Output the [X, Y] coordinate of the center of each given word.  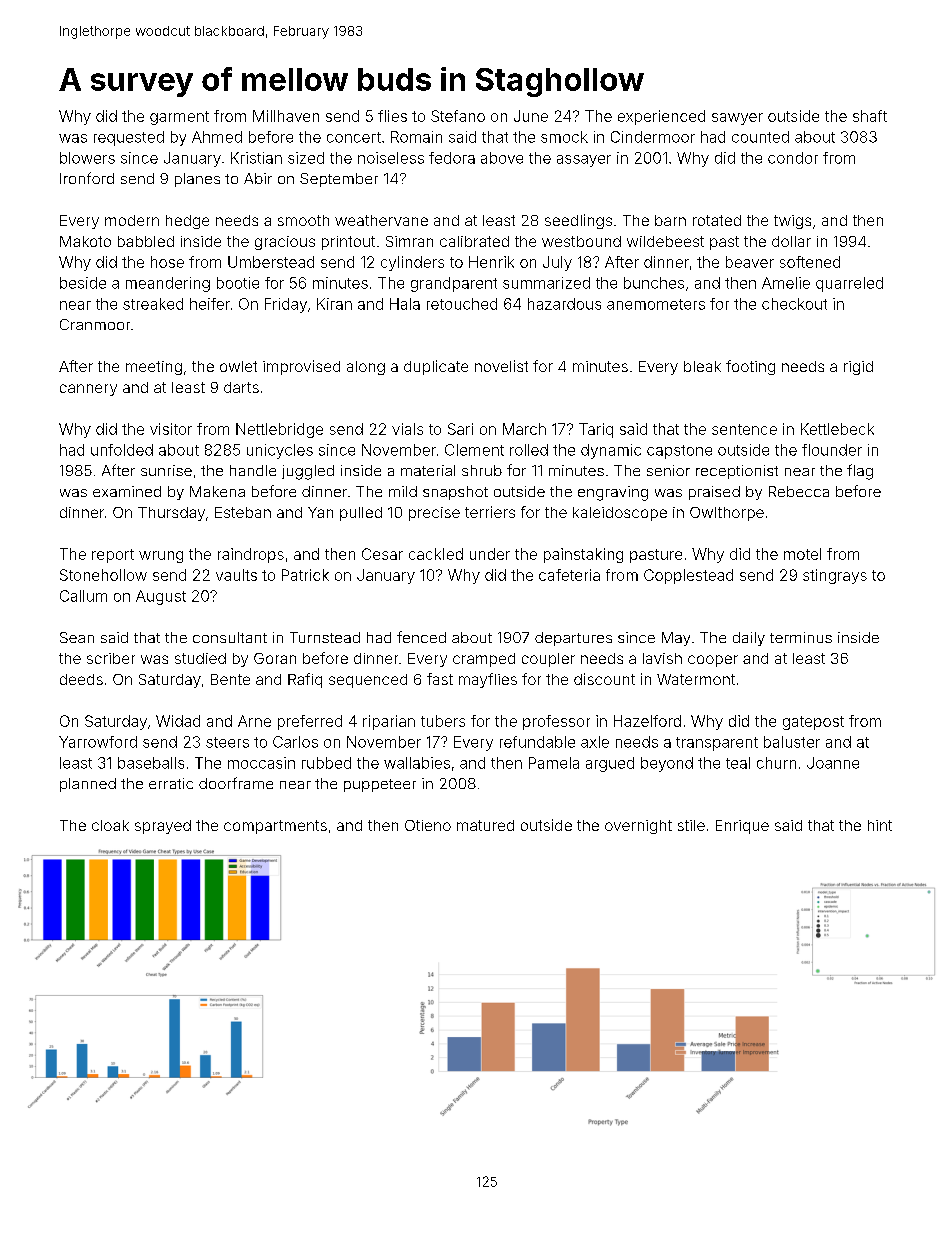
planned [88, 785]
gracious [285, 243]
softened [810, 262]
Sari [460, 429]
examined [127, 491]
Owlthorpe [727, 514]
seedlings [578, 221]
